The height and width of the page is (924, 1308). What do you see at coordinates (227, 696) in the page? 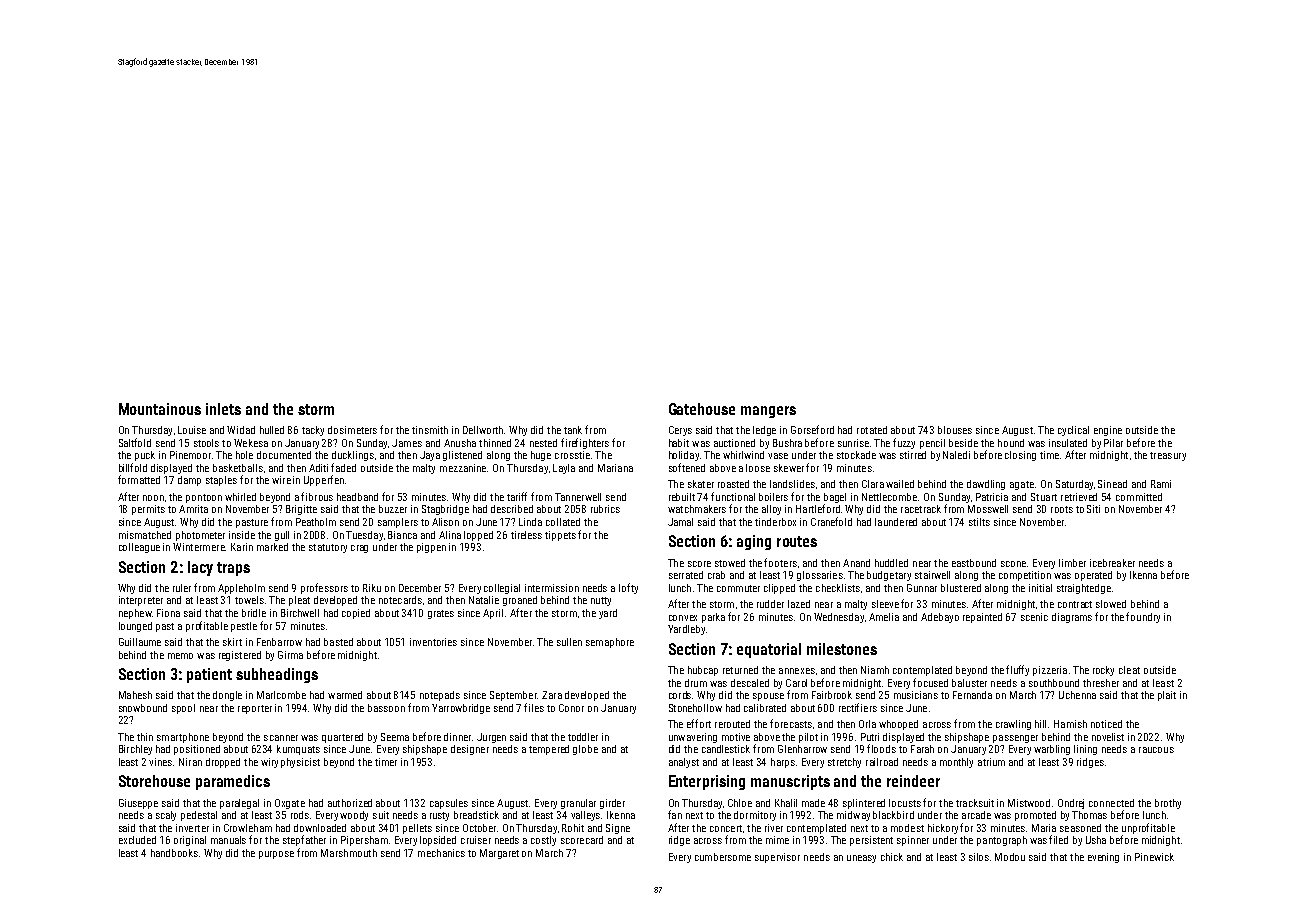
I see `dongle` at bounding box center [227, 696].
